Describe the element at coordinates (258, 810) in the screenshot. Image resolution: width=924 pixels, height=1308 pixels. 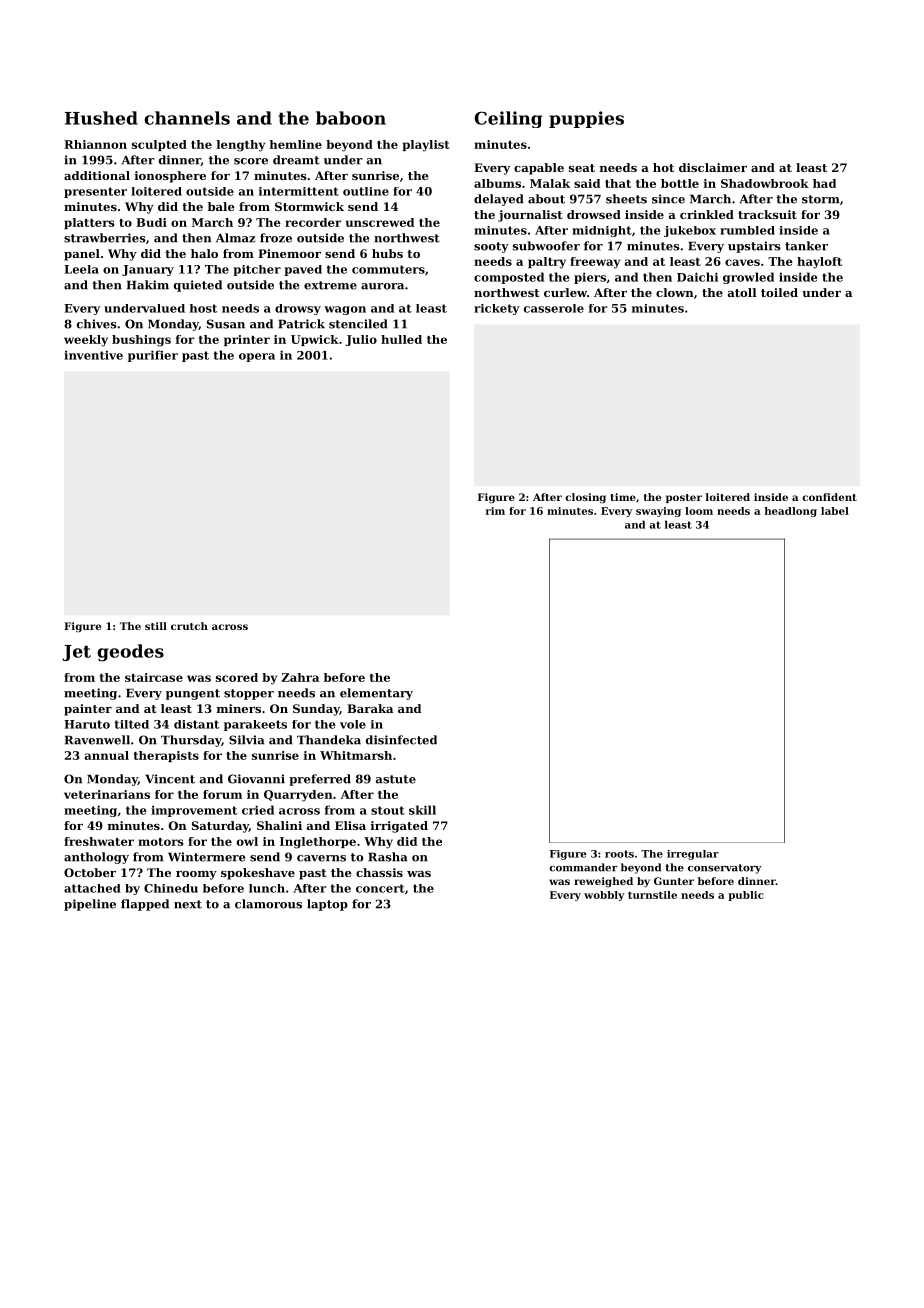
I see `cried` at that location.
